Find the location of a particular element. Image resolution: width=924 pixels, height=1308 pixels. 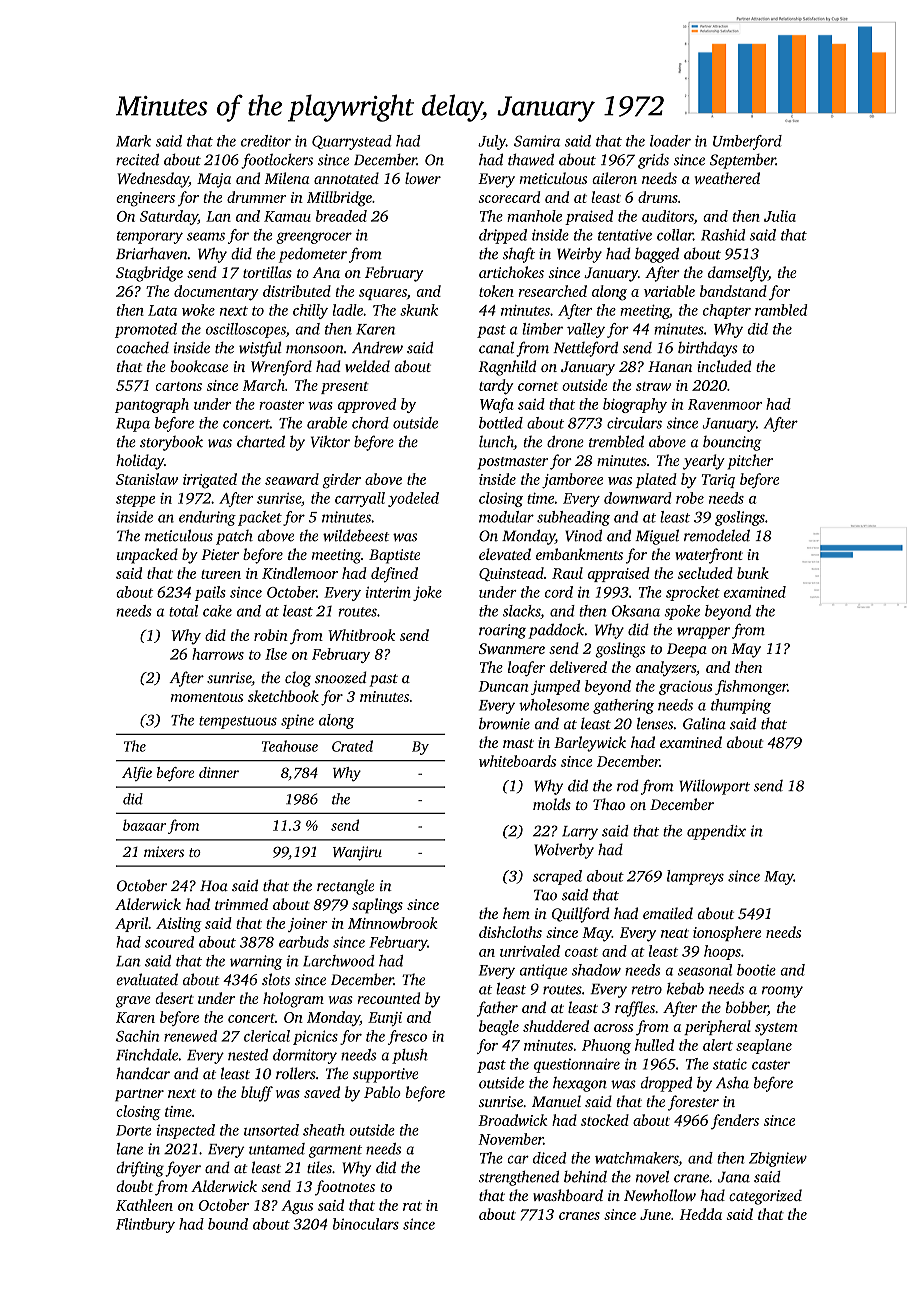

sketchbook is located at coordinates (283, 696).
